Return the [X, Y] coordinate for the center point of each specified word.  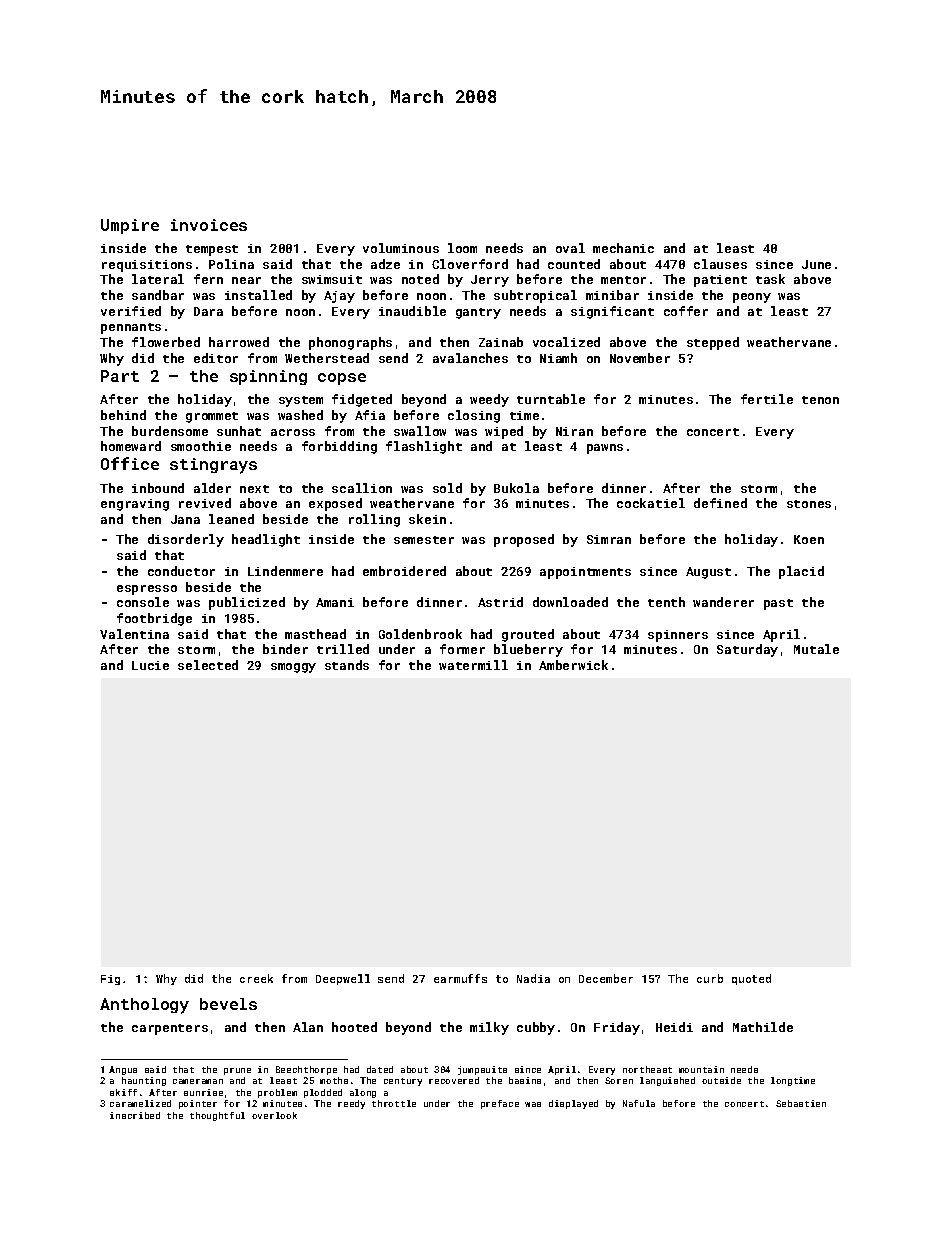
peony [752, 298]
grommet [212, 417]
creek [256, 978]
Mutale [816, 649]
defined [720, 503]
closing [474, 416]
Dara [208, 311]
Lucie [150, 665]
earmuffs [460, 978]
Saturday [747, 650]
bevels [228, 1004]
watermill [473, 665]
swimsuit [332, 279]
